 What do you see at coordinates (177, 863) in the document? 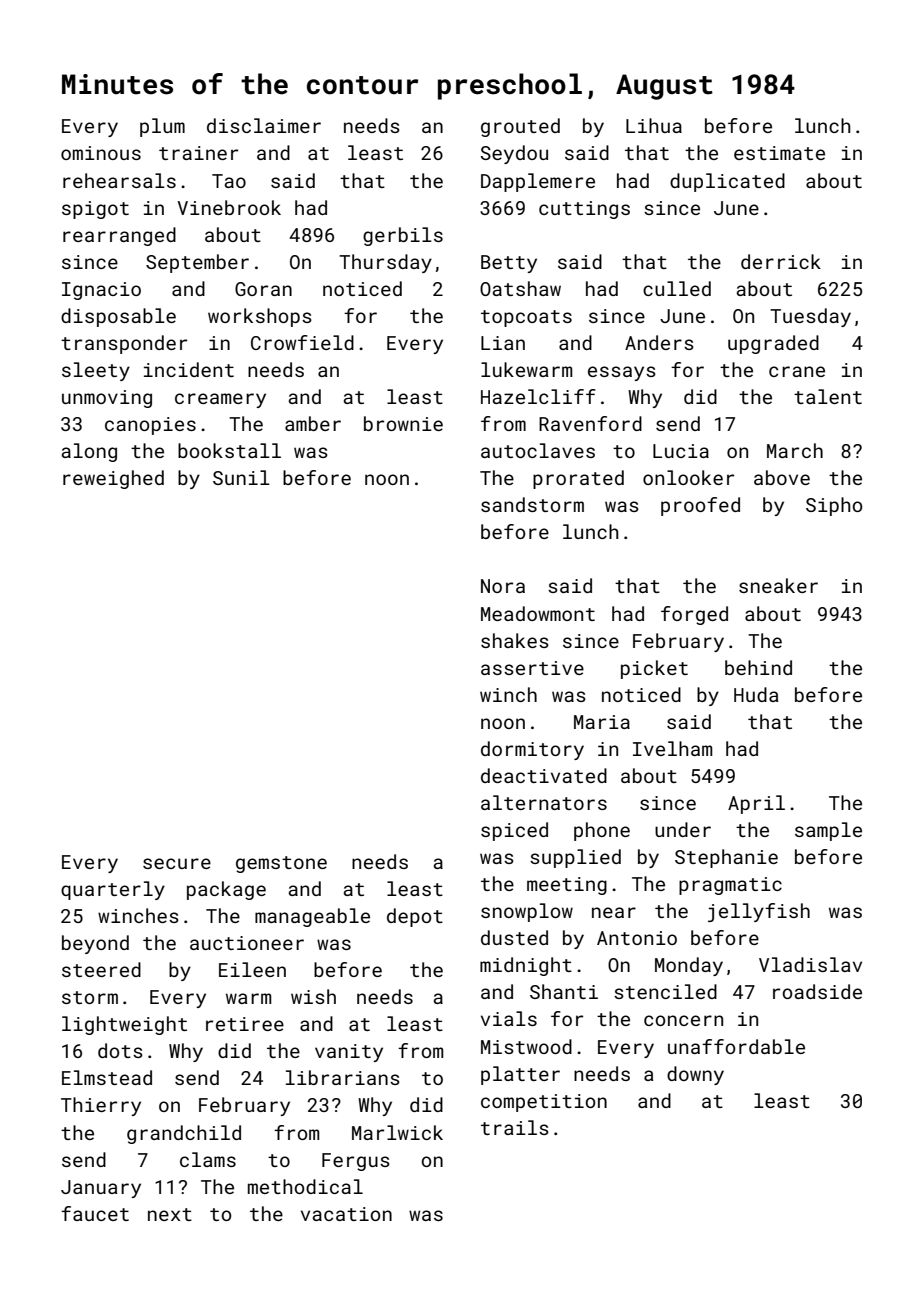
I see `secure` at bounding box center [177, 863].
